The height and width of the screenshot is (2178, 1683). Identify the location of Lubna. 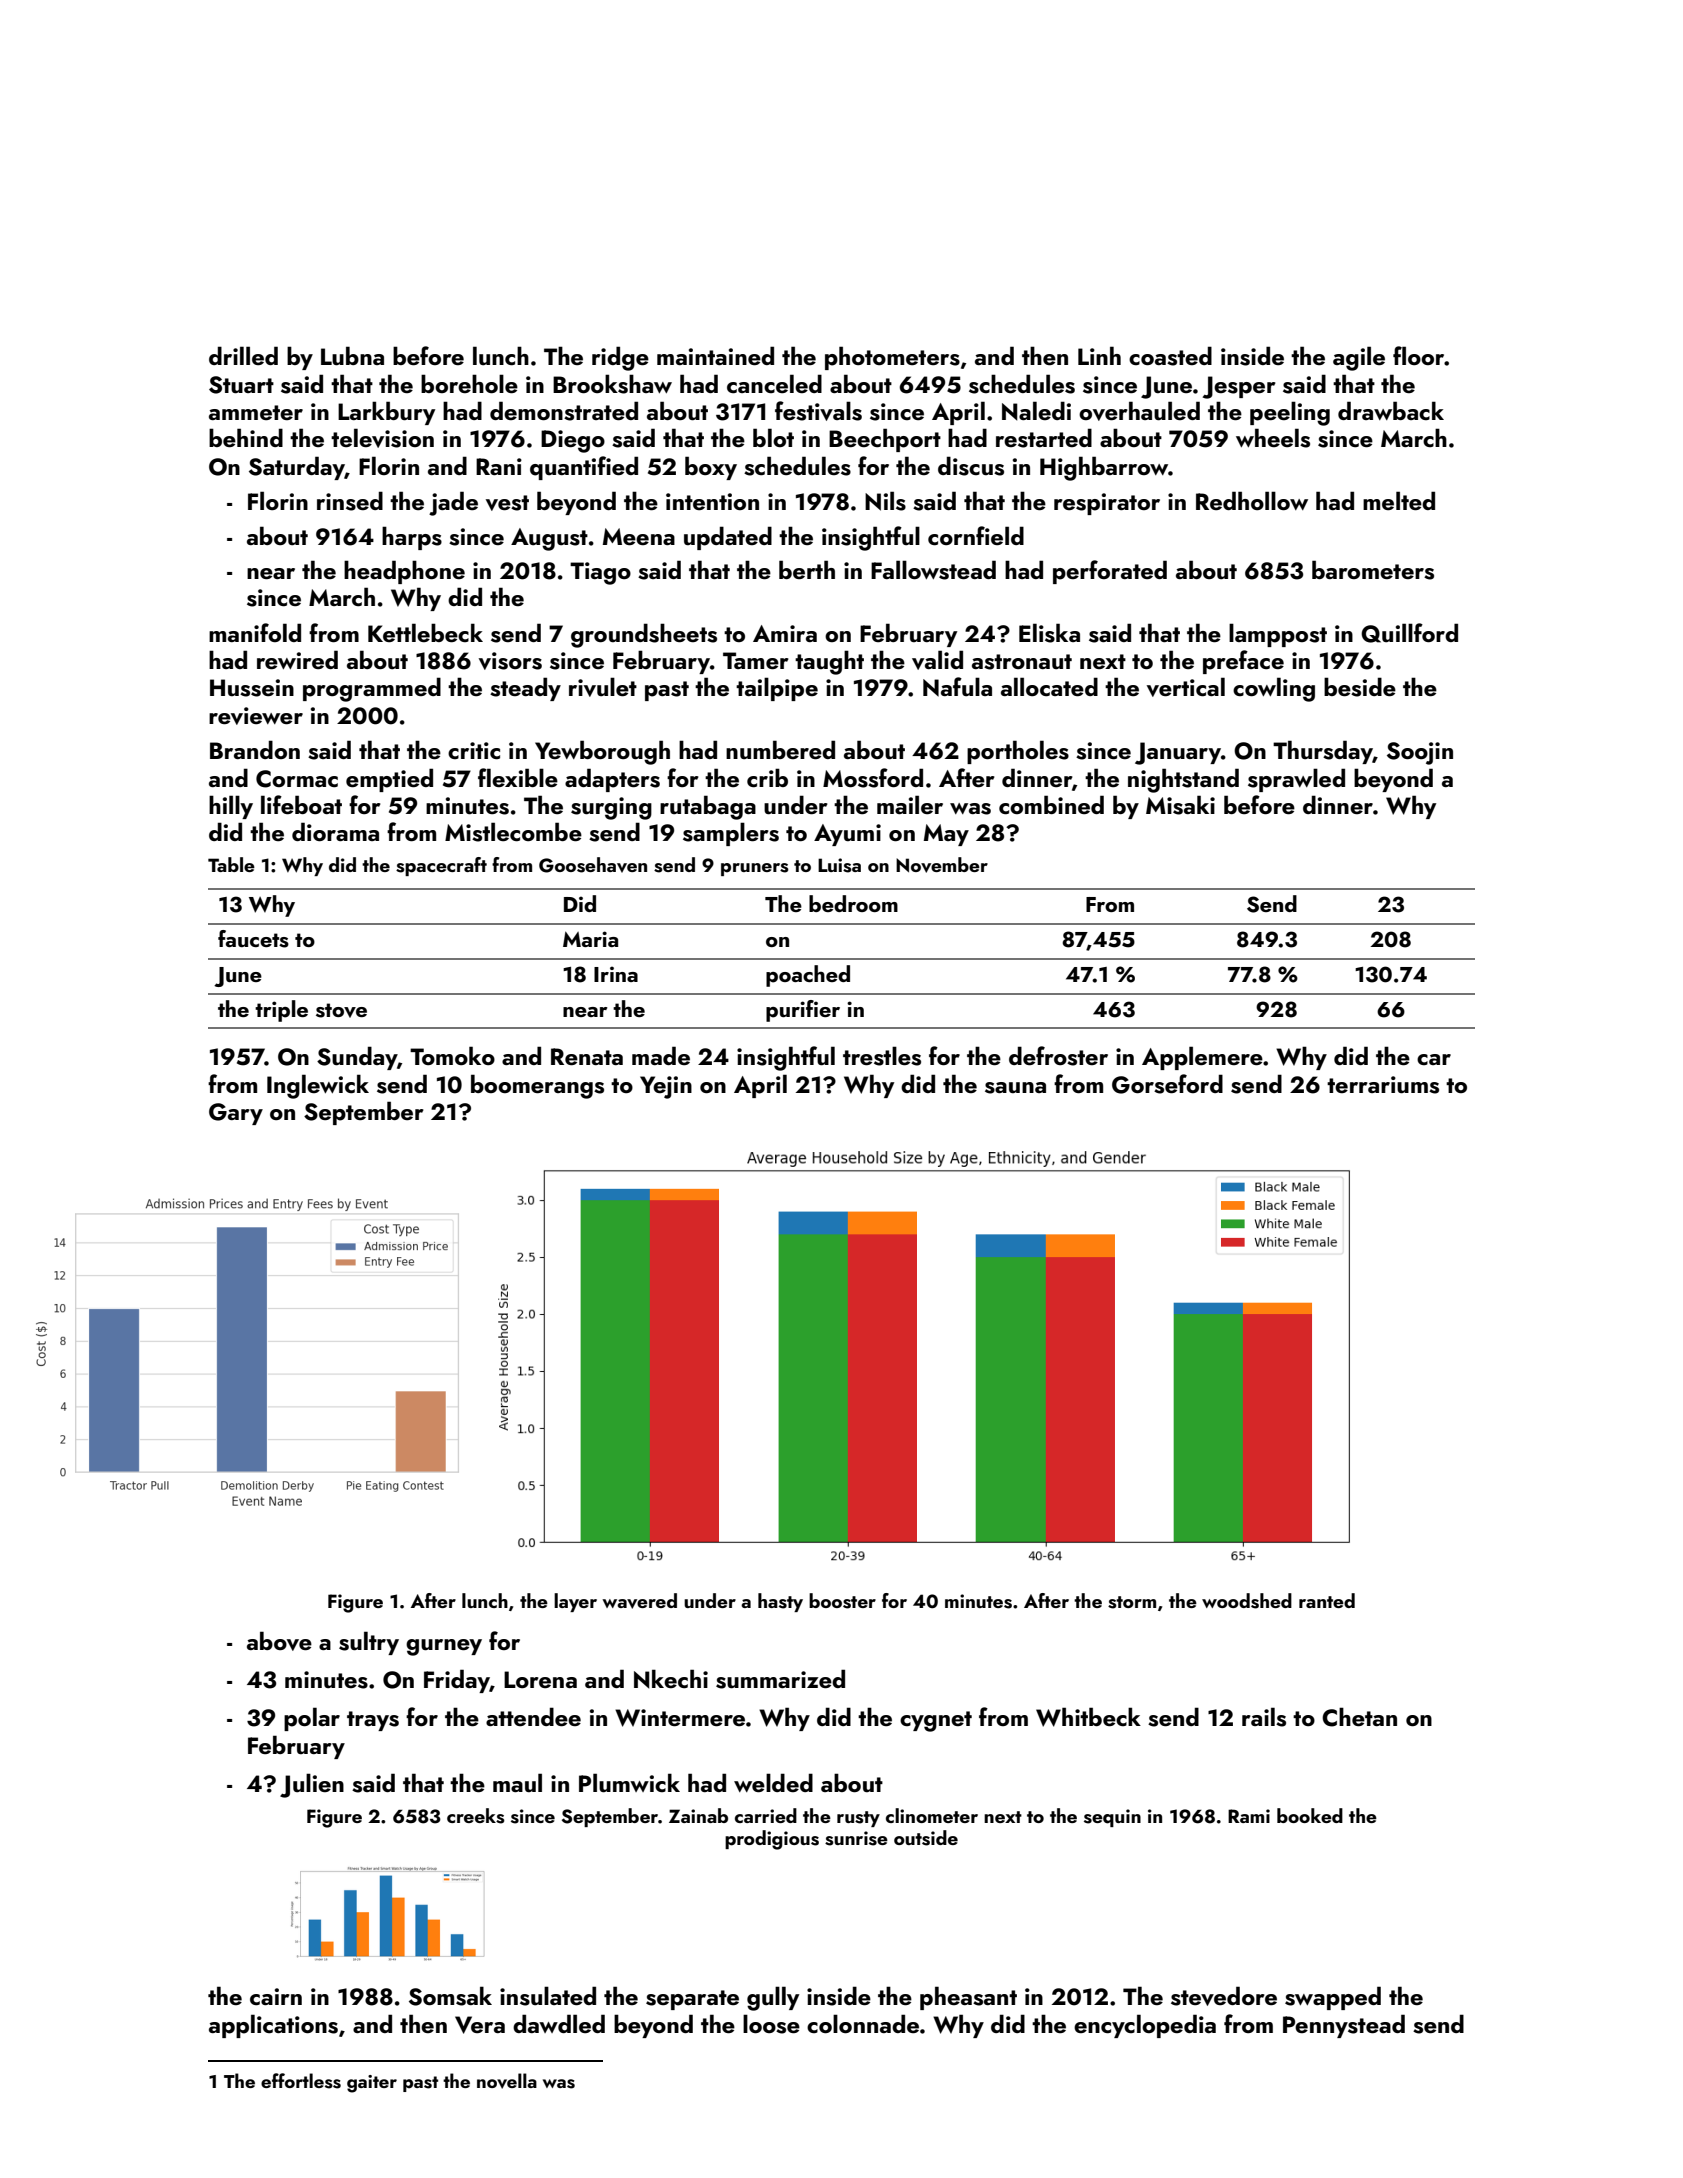
(352, 356).
